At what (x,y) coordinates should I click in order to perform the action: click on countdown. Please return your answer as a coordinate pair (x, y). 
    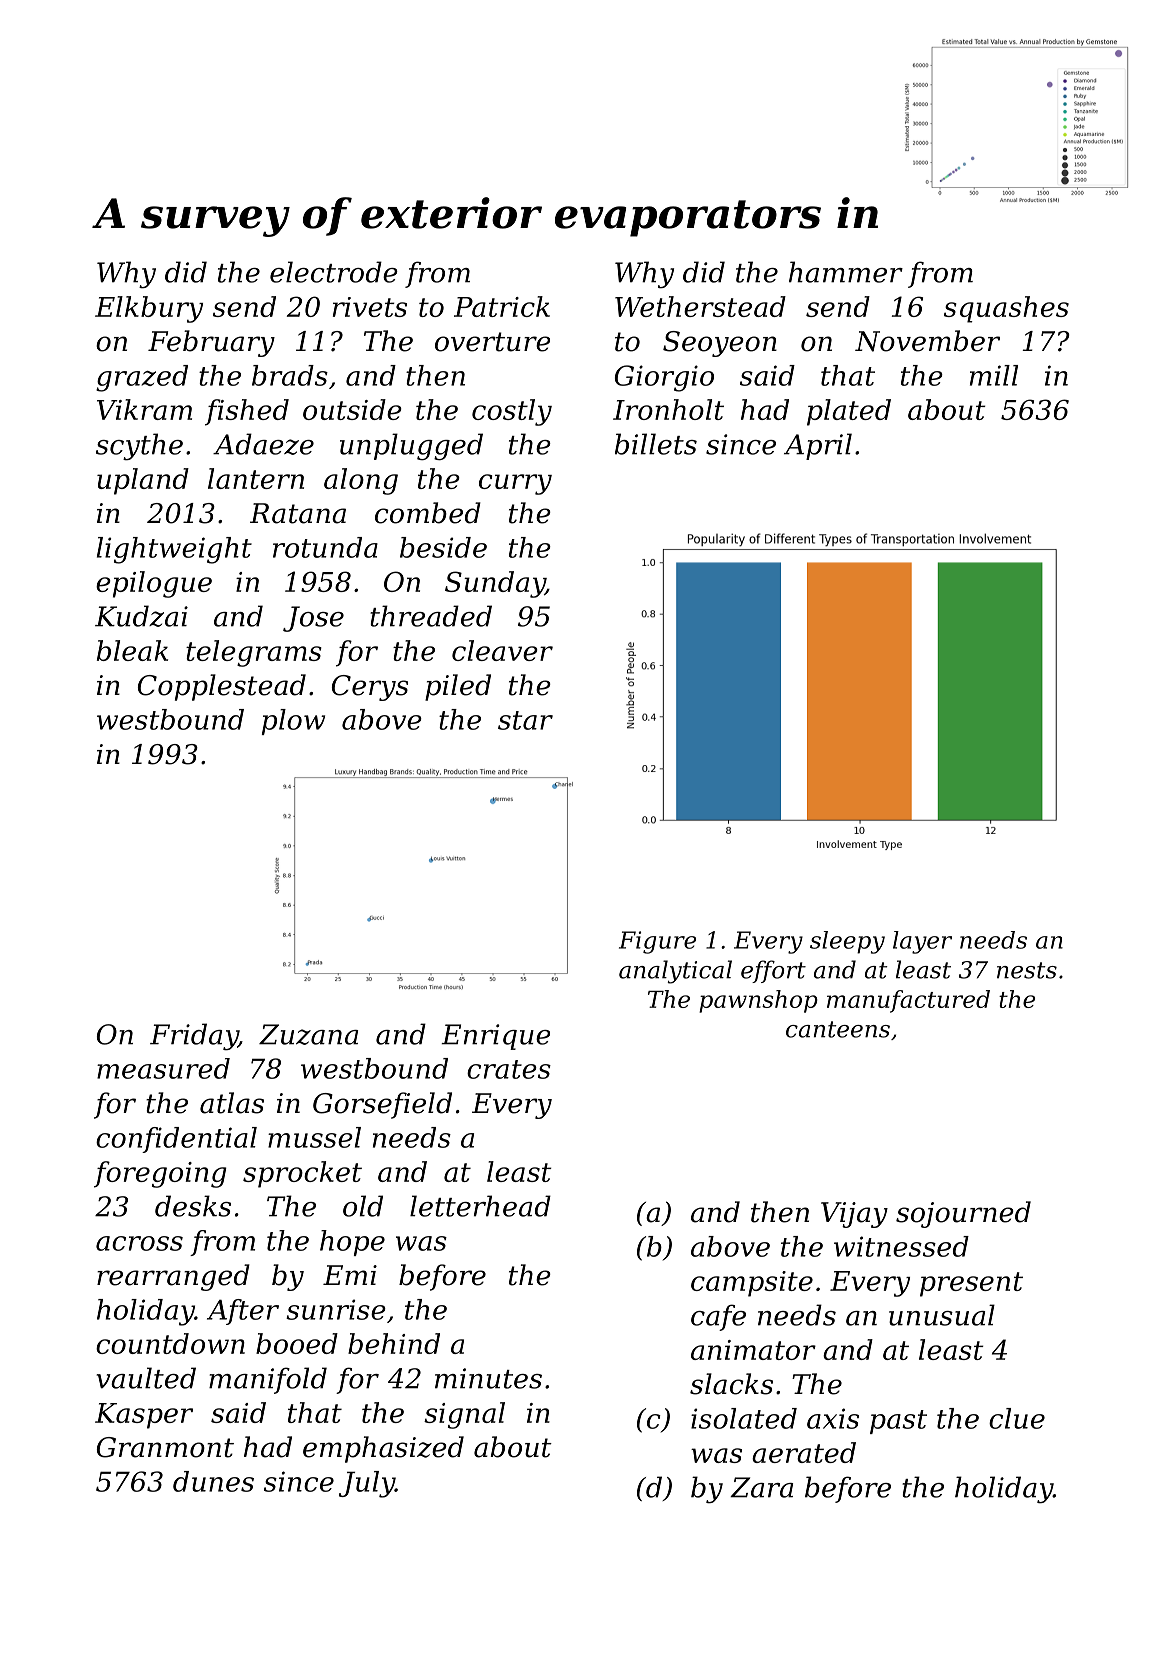
    Looking at the image, I should click on (170, 1343).
